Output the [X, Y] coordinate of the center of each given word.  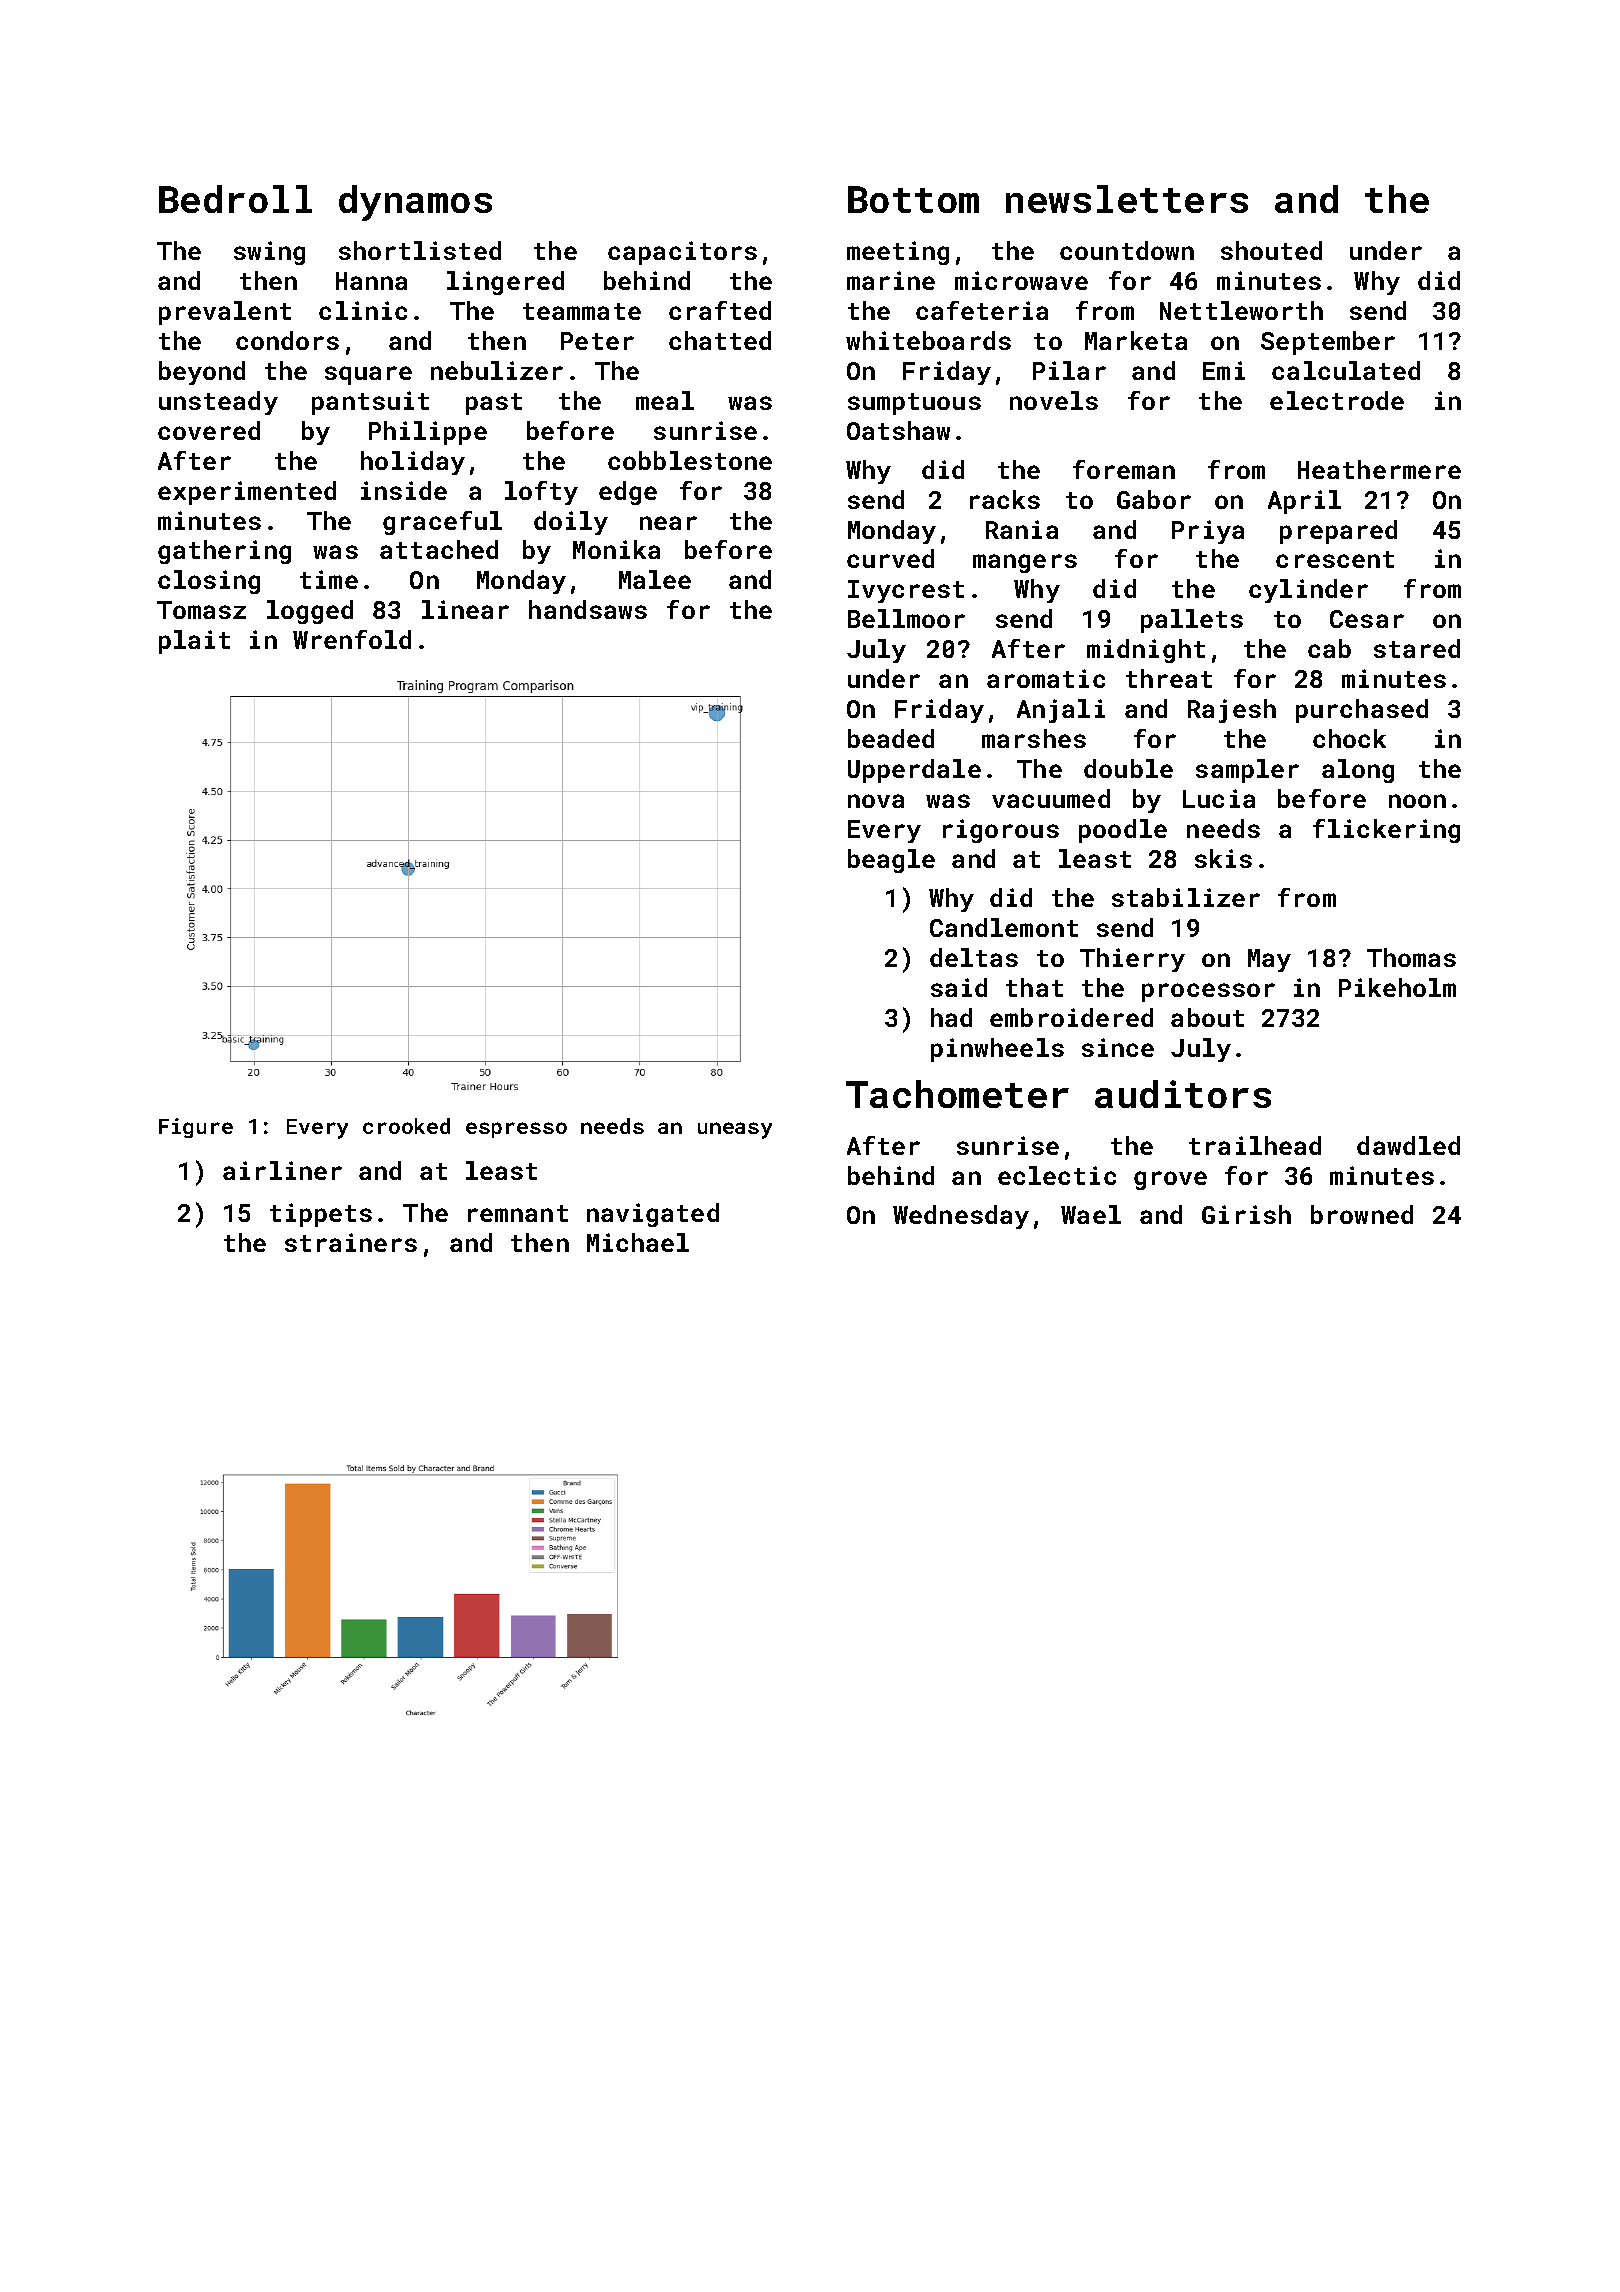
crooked [406, 1126]
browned [1362, 1214]
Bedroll [235, 199]
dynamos [415, 203]
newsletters [1127, 199]
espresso [516, 1130]
